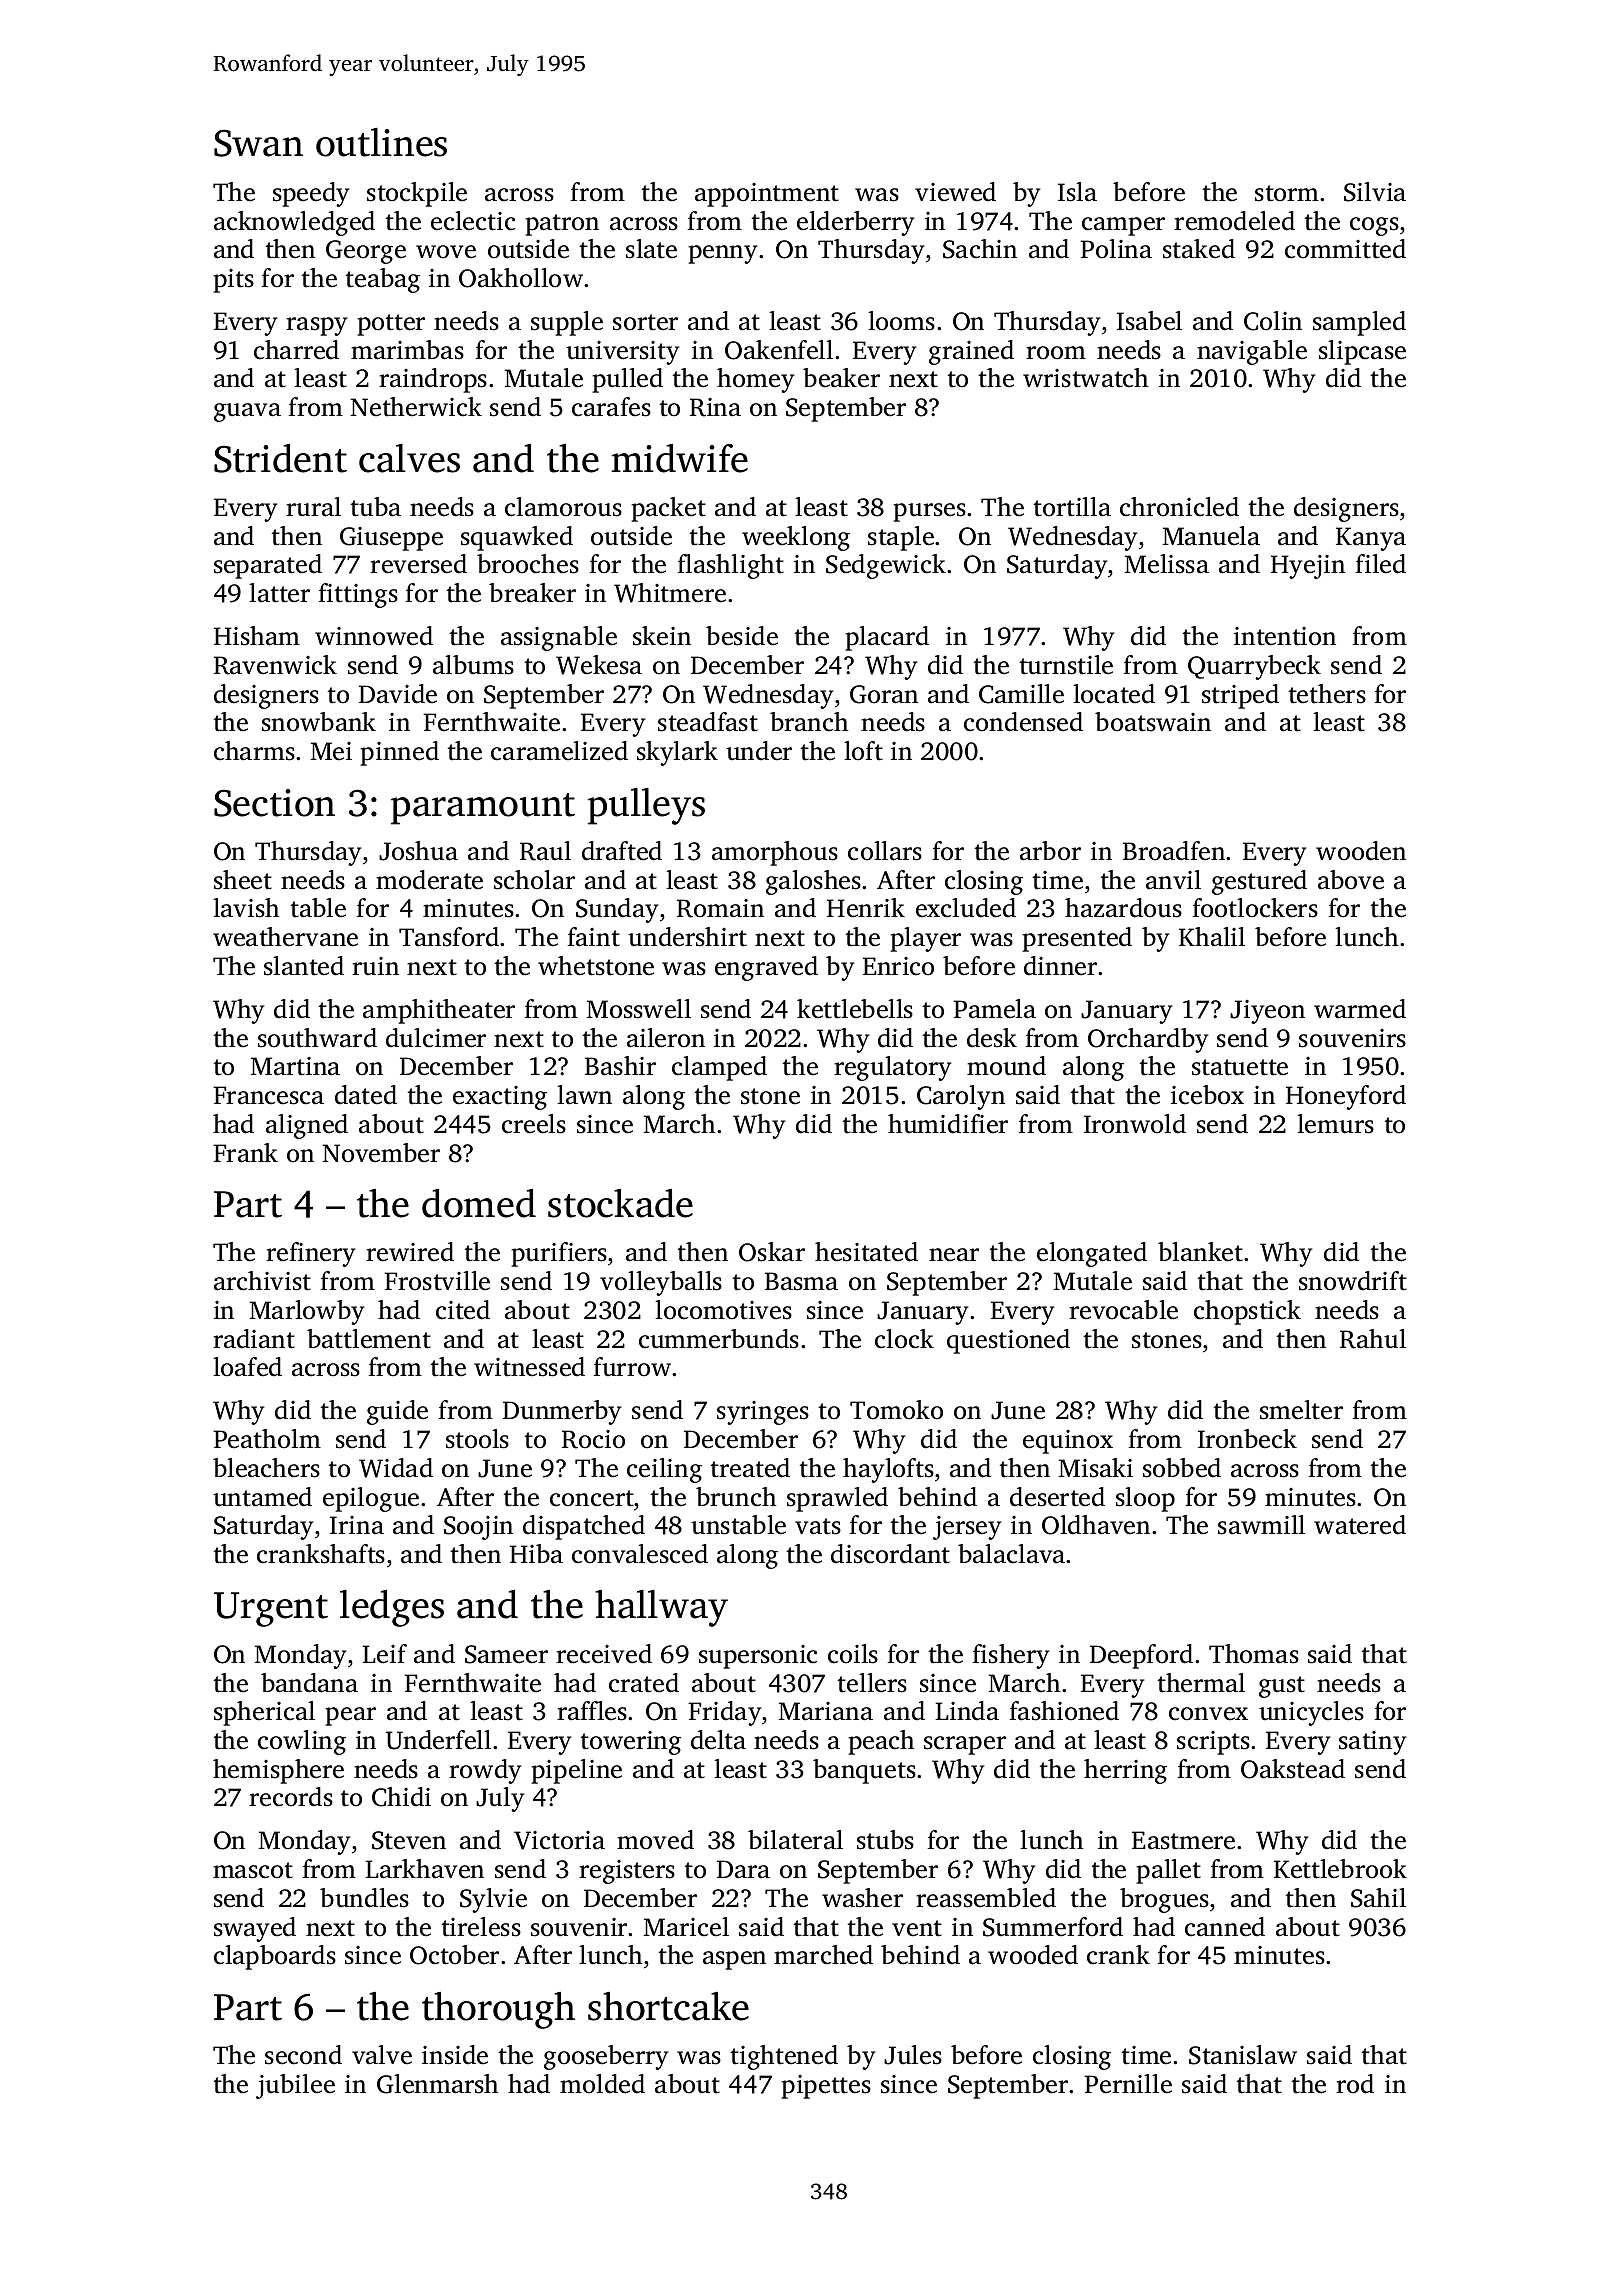 The image size is (1620, 2292). Describe the element at coordinates (1033, 1955) in the screenshot. I see `wooded` at that location.
